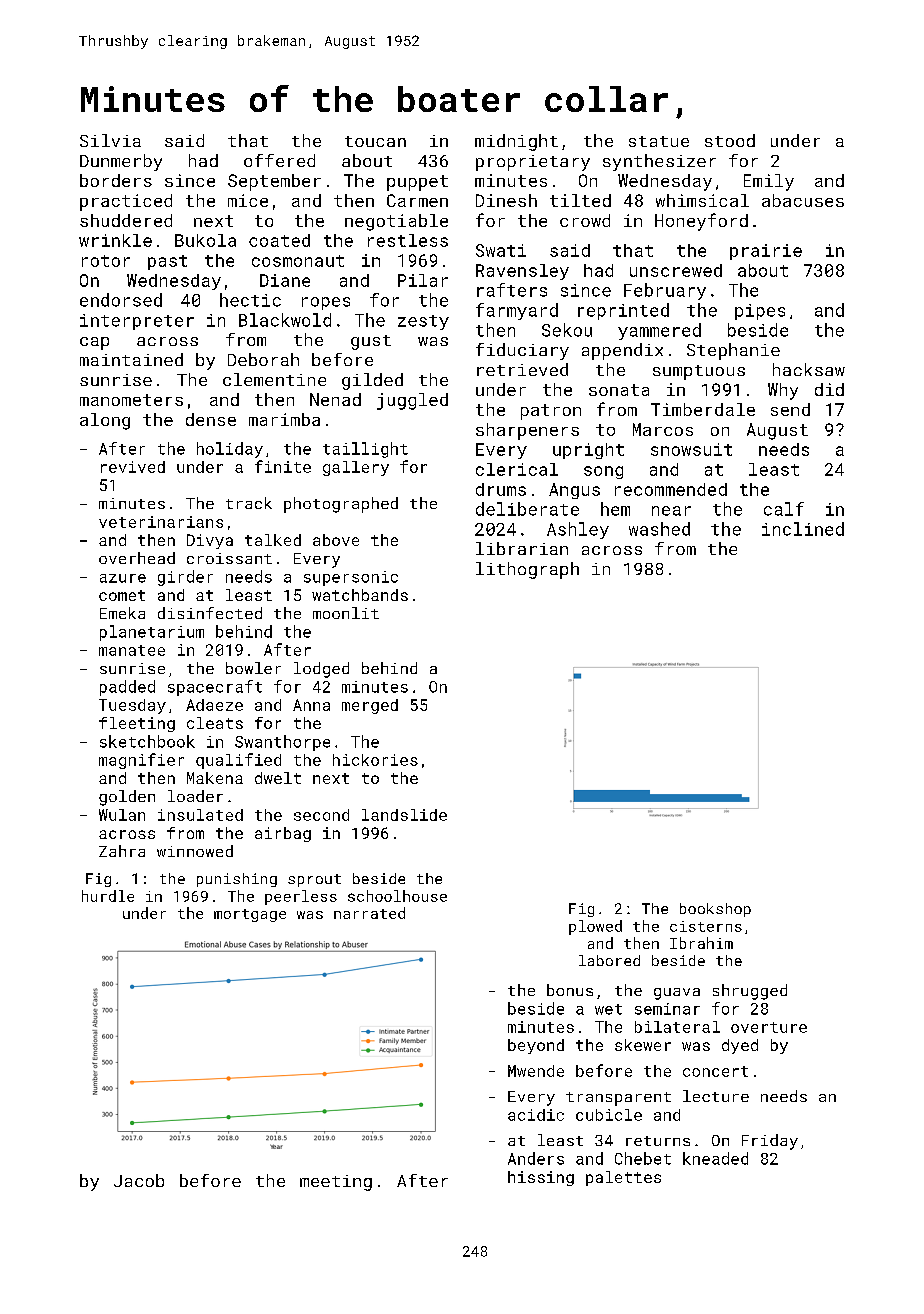 This screenshot has width=924, height=1314. What do you see at coordinates (715, 910) in the screenshot?
I see `bookshop` at bounding box center [715, 910].
